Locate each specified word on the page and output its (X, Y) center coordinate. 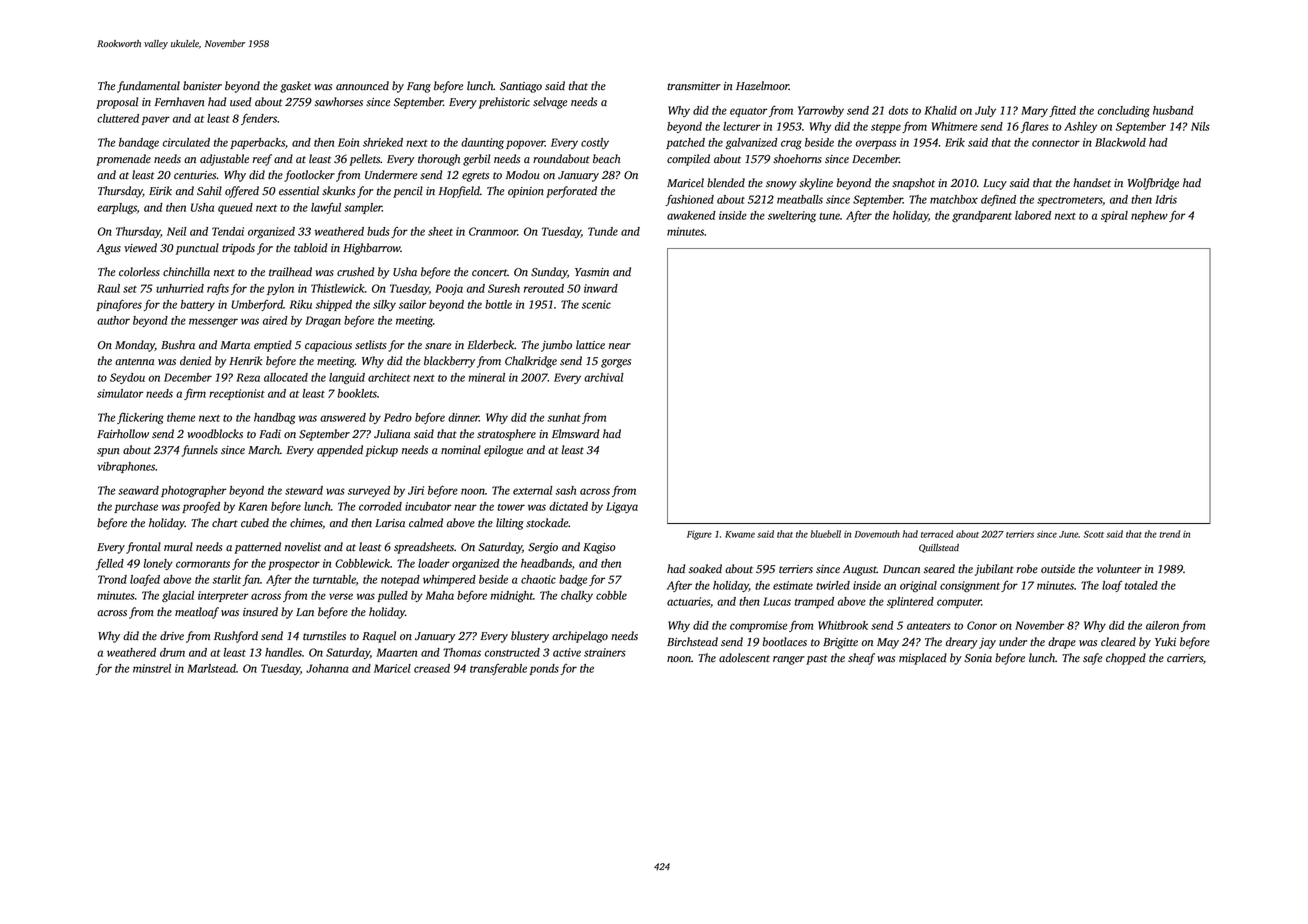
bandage (139, 143)
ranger (789, 660)
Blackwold (1120, 142)
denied (195, 361)
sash (565, 490)
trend (1169, 534)
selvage (550, 103)
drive (172, 636)
